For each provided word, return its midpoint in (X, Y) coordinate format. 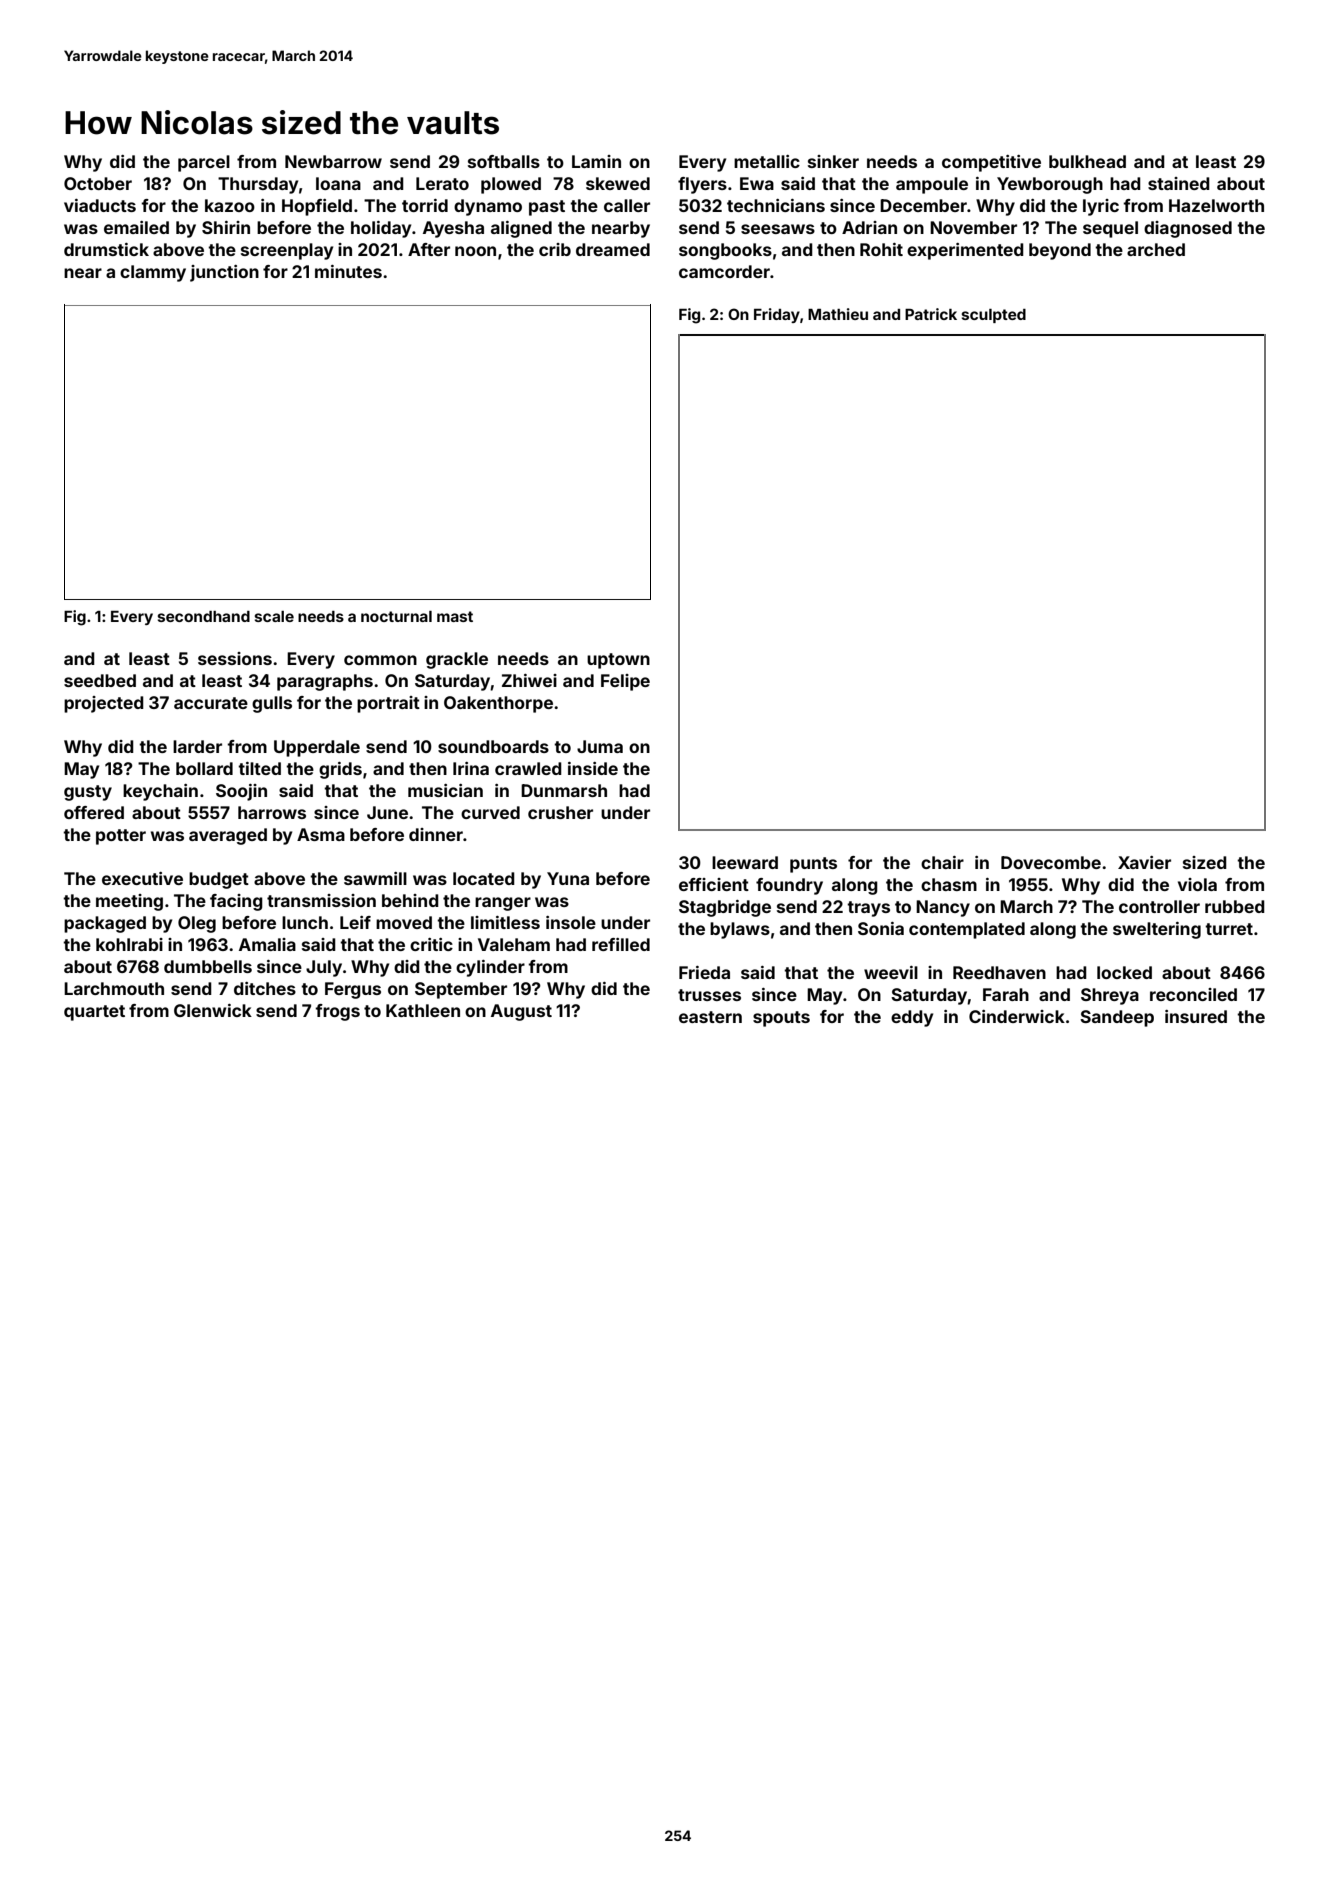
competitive (991, 163)
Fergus (353, 990)
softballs (504, 161)
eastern (710, 1017)
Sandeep (1117, 1018)
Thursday (258, 185)
